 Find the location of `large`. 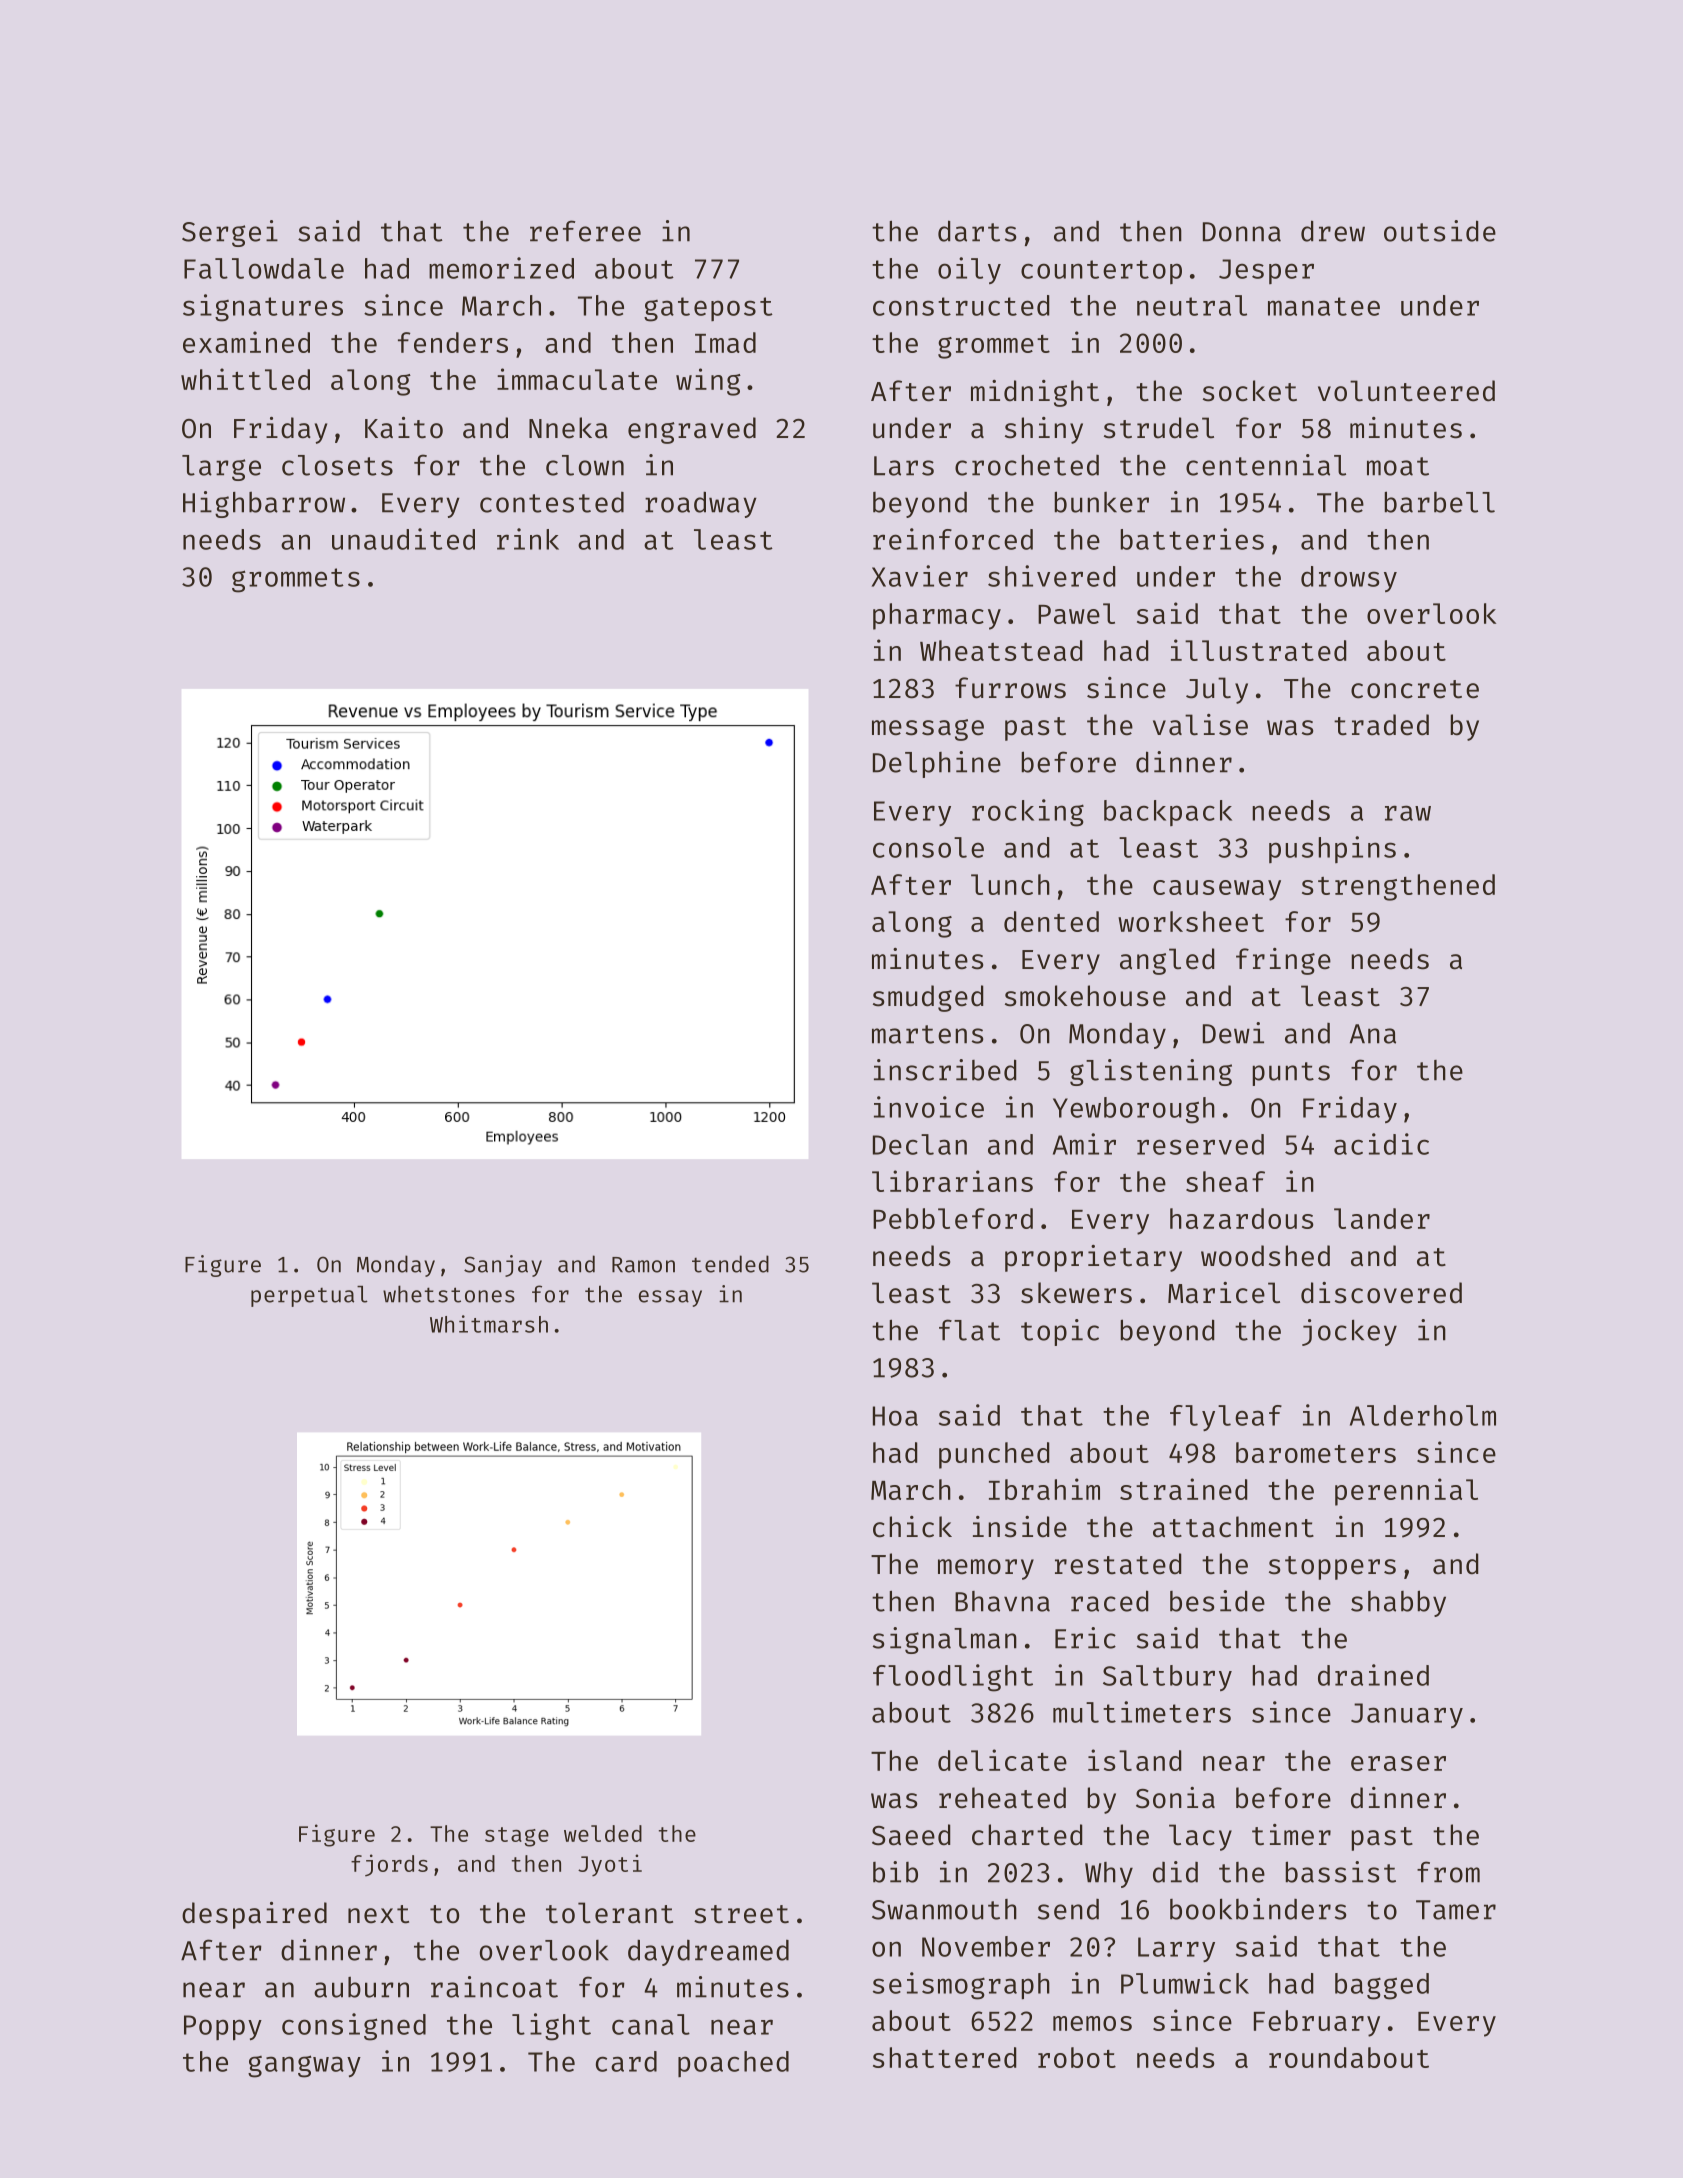

large is located at coordinates (221, 468).
